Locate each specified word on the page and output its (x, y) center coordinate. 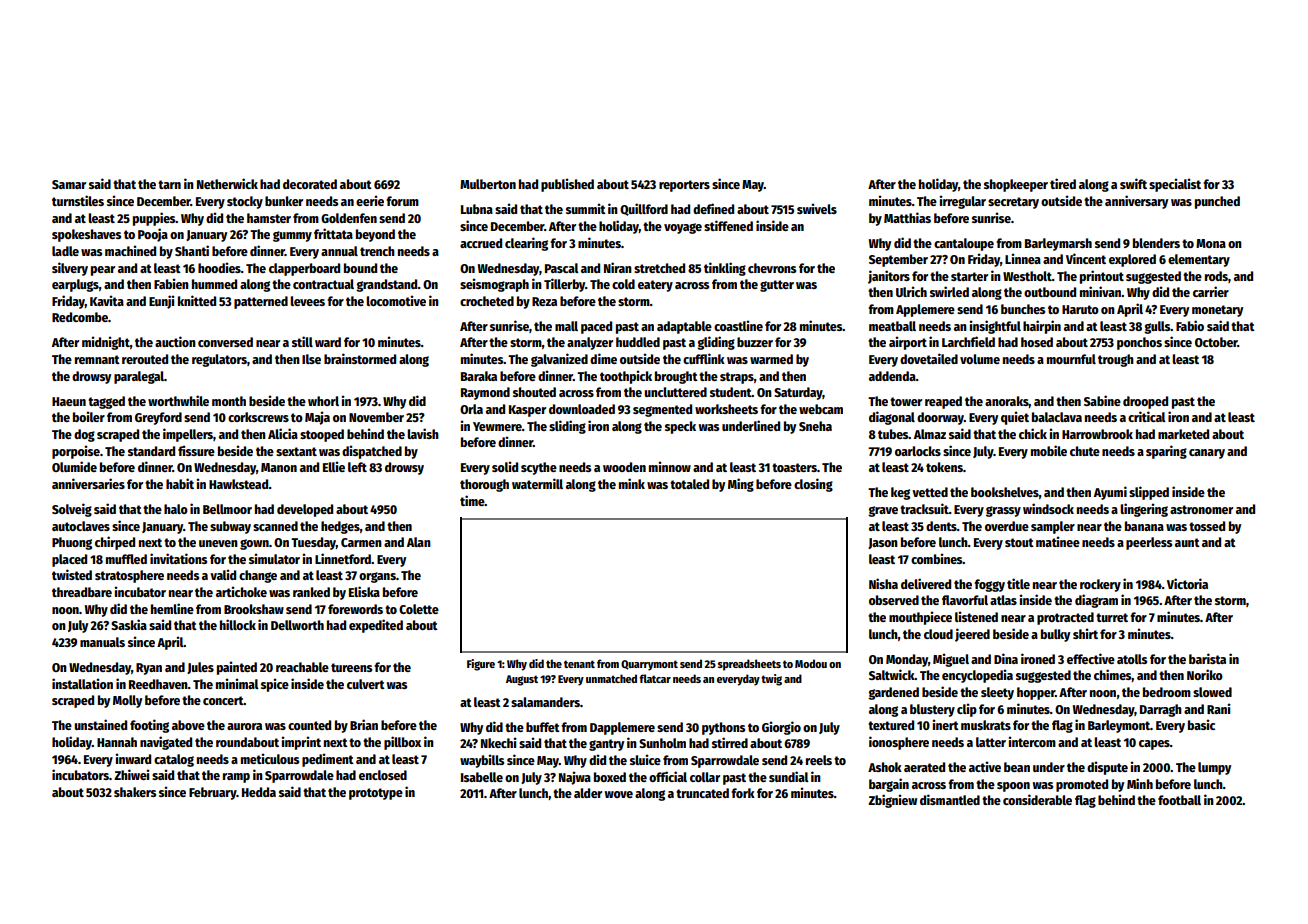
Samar (69, 184)
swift (1133, 183)
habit (180, 483)
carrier (1211, 291)
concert (223, 700)
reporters (684, 186)
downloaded (582, 409)
